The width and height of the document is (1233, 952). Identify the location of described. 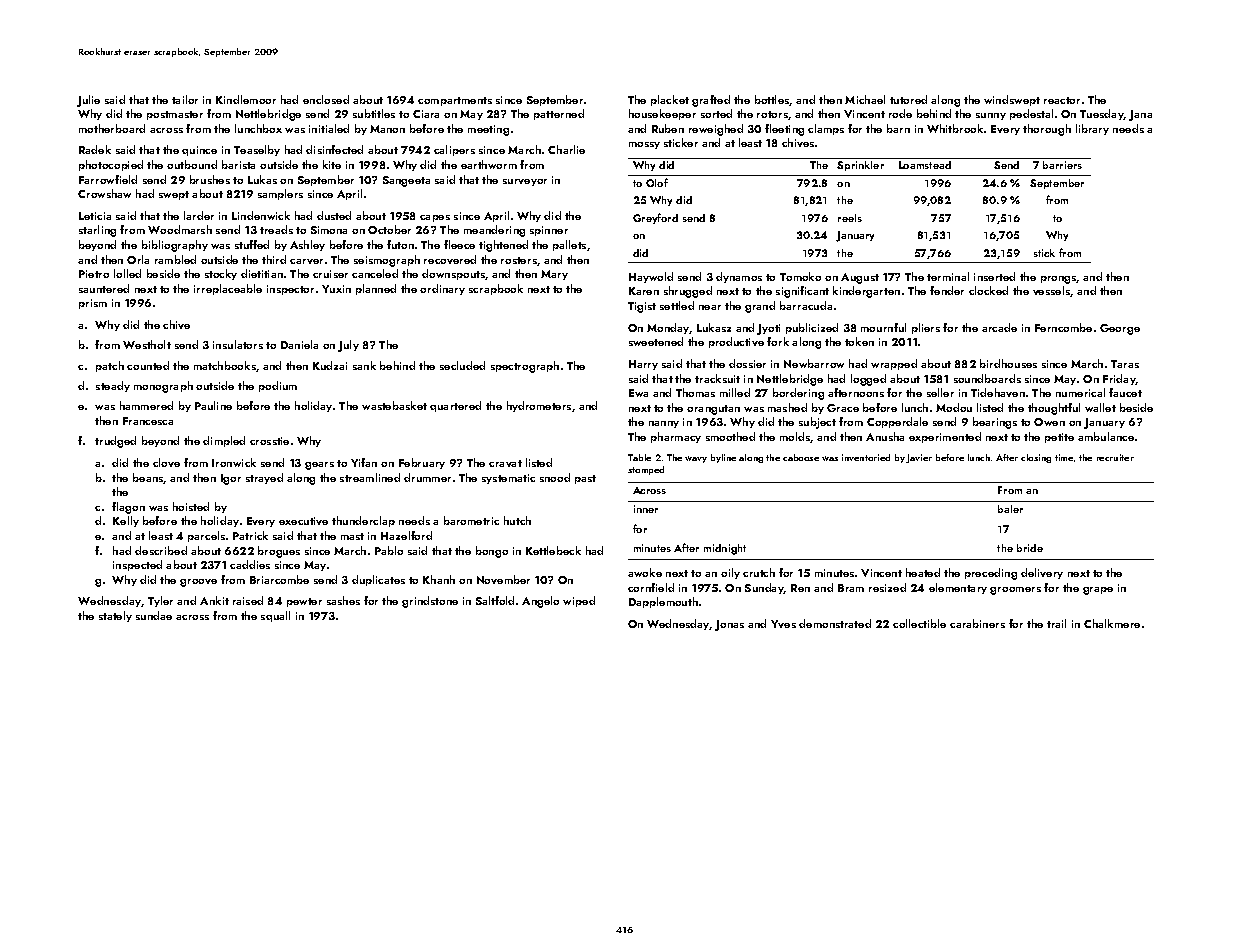
(161, 550).
